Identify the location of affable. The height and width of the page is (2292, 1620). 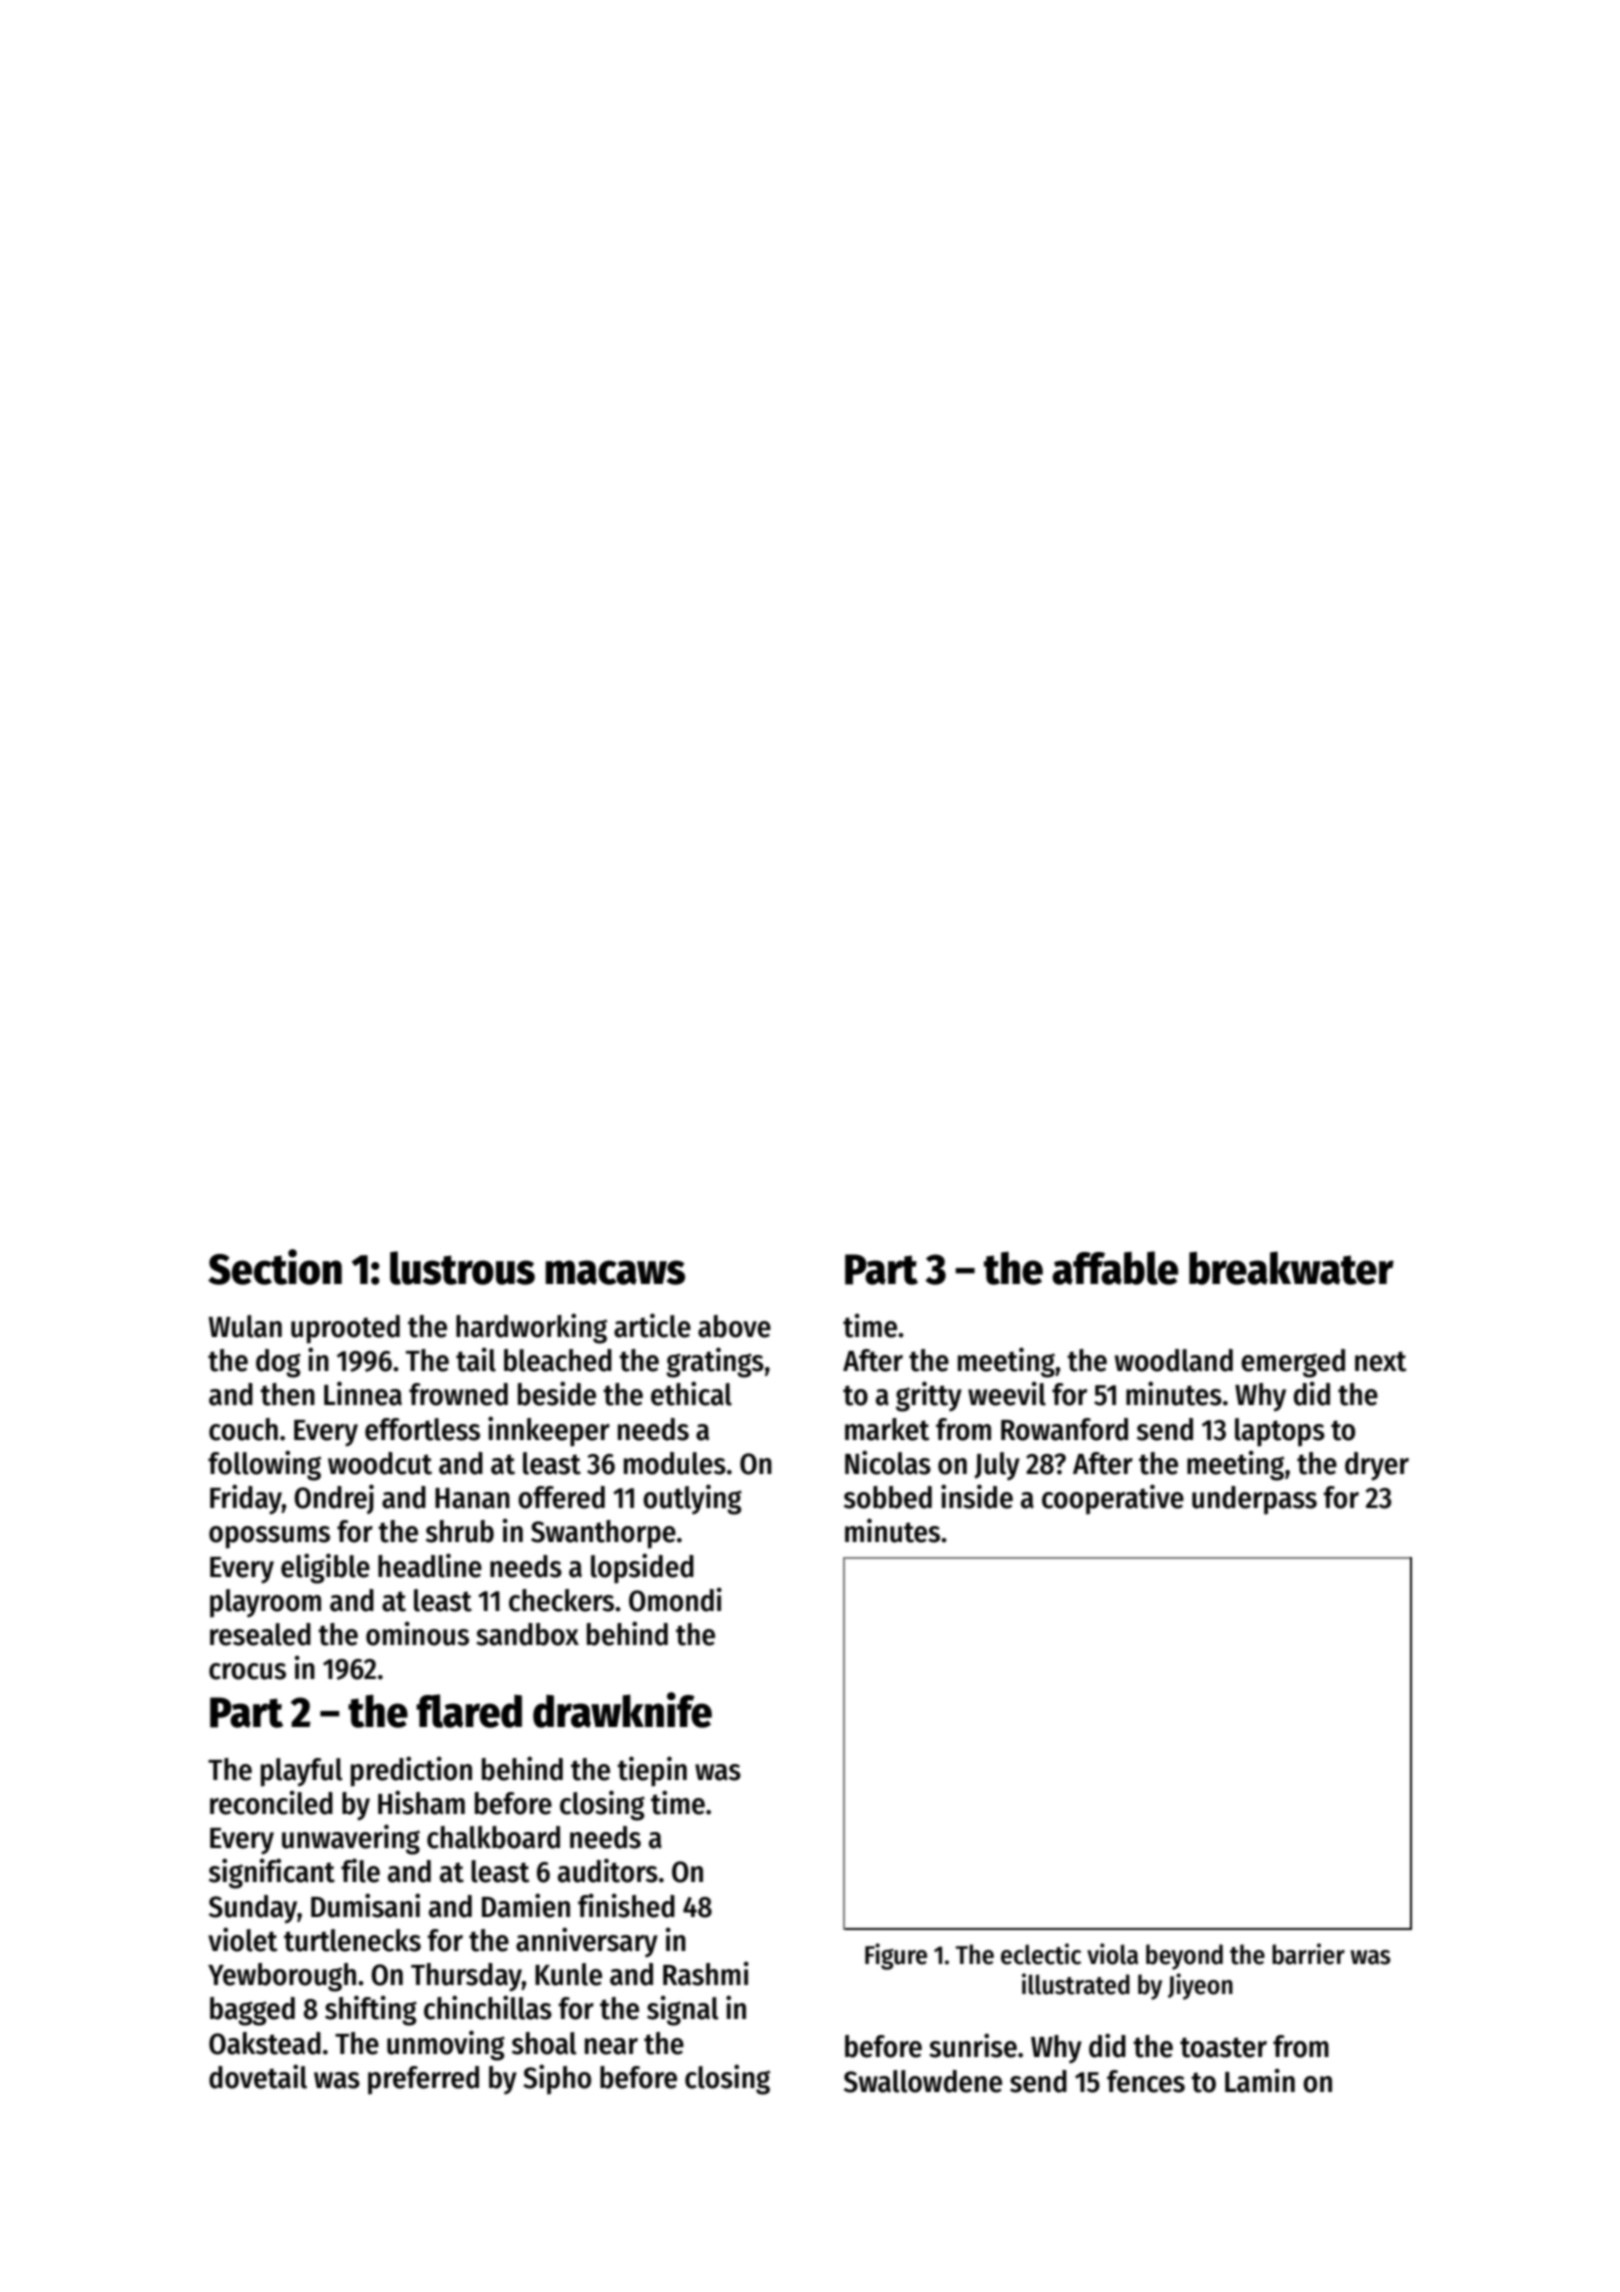
(1115, 1268).
